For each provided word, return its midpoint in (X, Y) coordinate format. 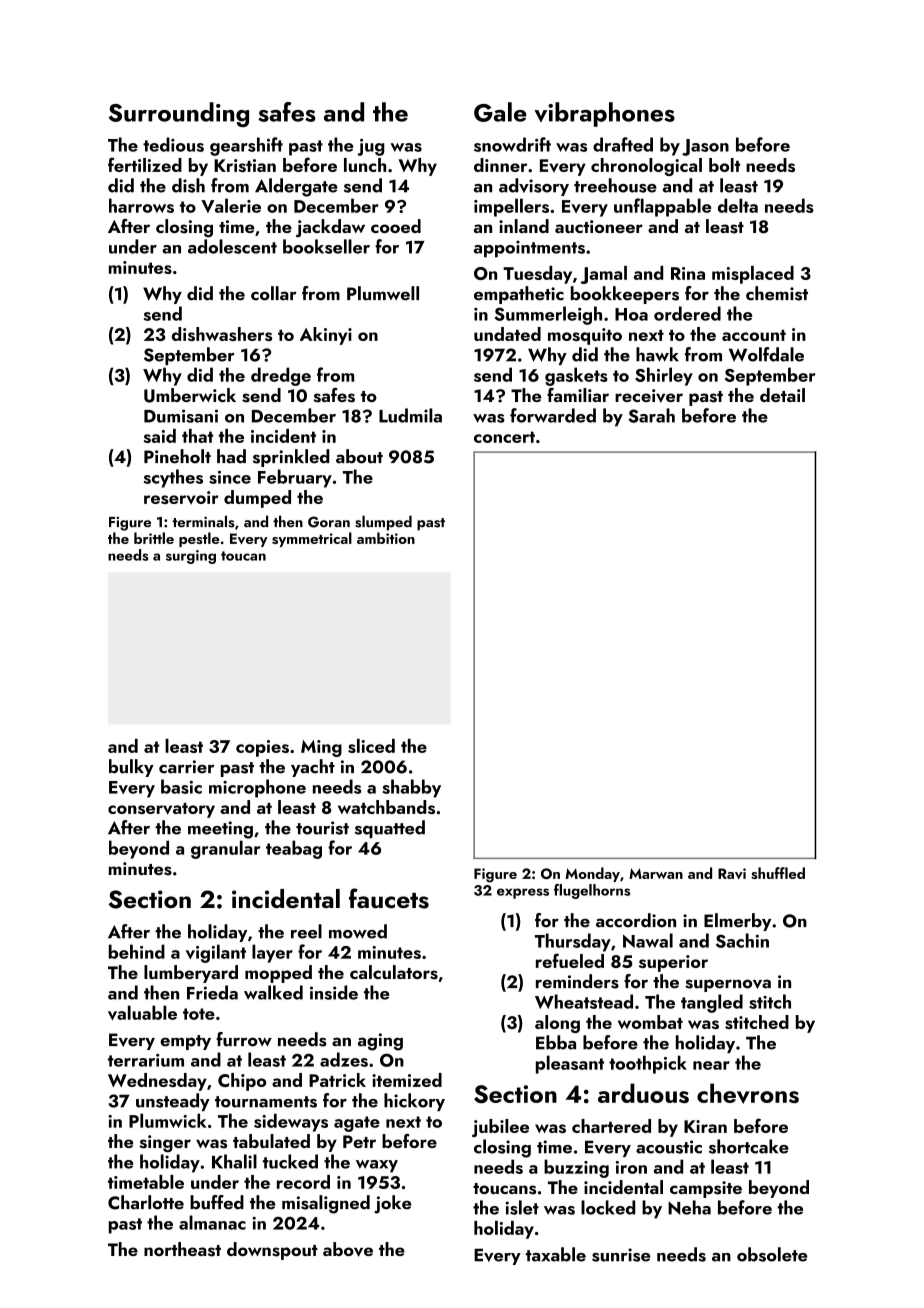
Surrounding (179, 114)
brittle (154, 538)
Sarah (651, 415)
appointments (529, 249)
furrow (244, 1039)
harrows (141, 205)
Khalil (234, 1161)
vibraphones (604, 114)
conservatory (161, 810)
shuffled (778, 873)
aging (380, 1042)
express (523, 893)
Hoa (631, 314)
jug (371, 147)
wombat (650, 1022)
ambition (386, 538)
